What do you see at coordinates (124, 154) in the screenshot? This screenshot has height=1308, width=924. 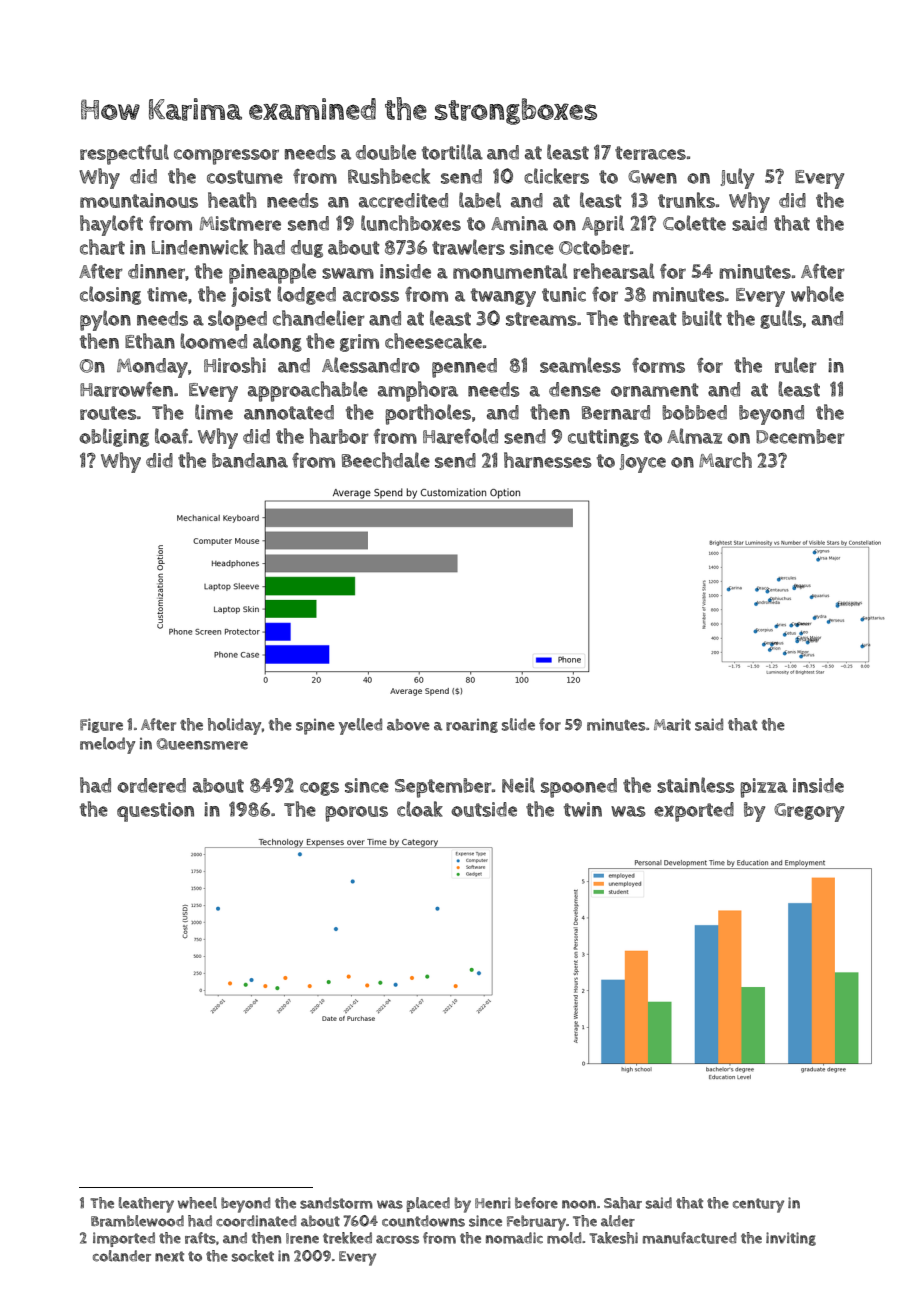 I see `respectful` at bounding box center [124, 154].
